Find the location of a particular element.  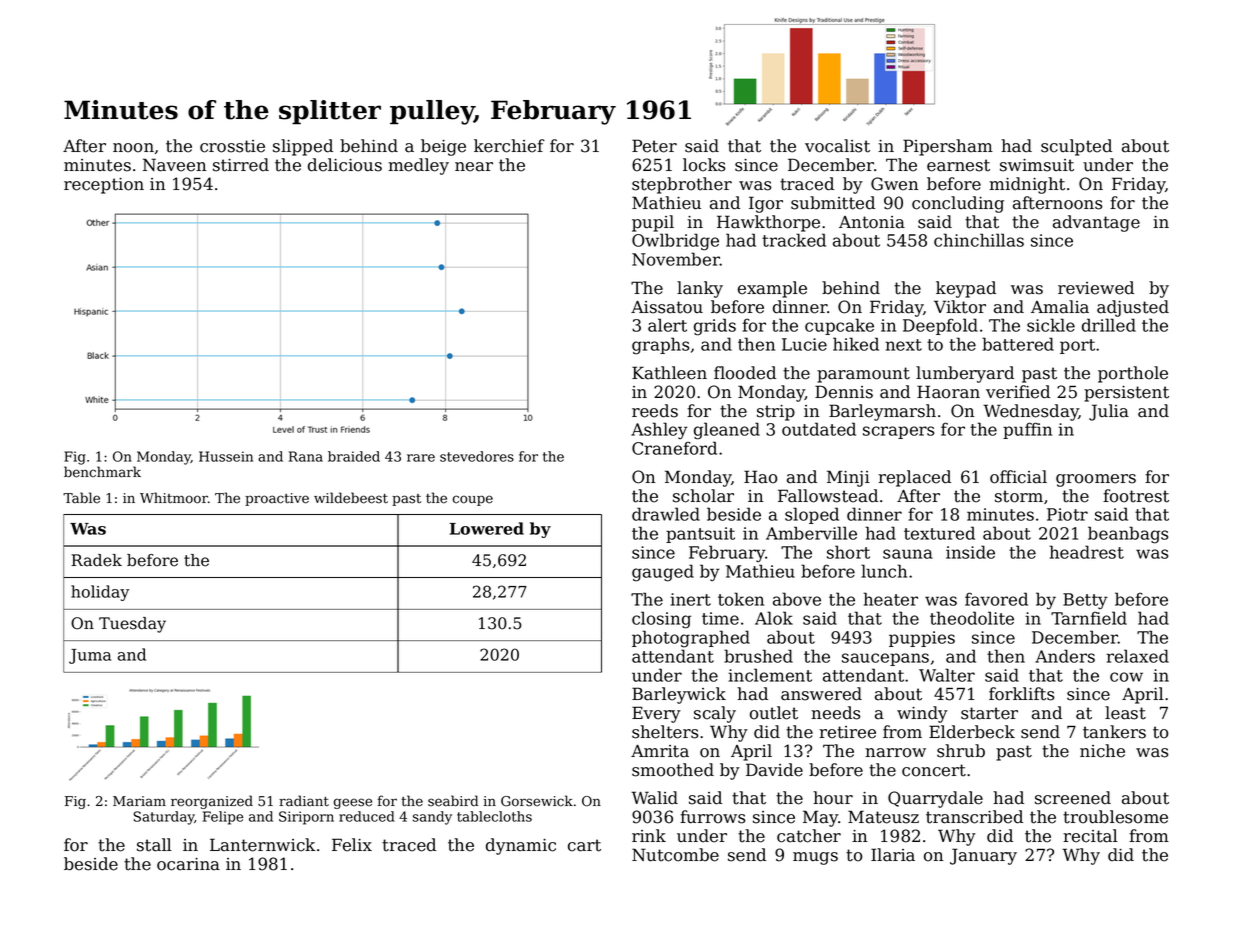

Juma is located at coordinates (90, 656).
